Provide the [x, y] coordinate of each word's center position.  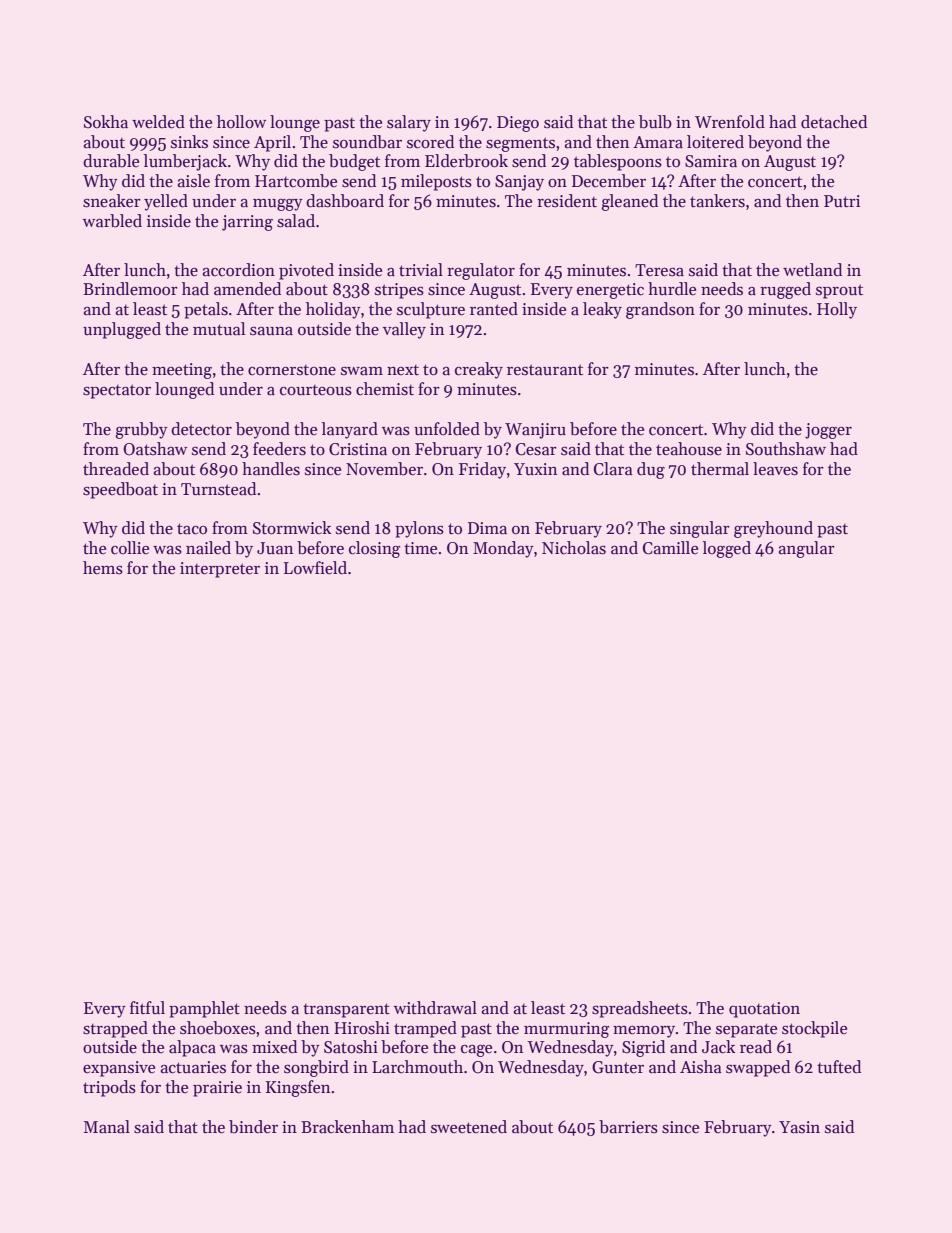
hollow [241, 122]
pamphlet [204, 1009]
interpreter [220, 570]
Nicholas [574, 548]
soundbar [367, 142]
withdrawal [435, 1008]
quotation [764, 1010]
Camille [670, 548]
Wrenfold [730, 122]
